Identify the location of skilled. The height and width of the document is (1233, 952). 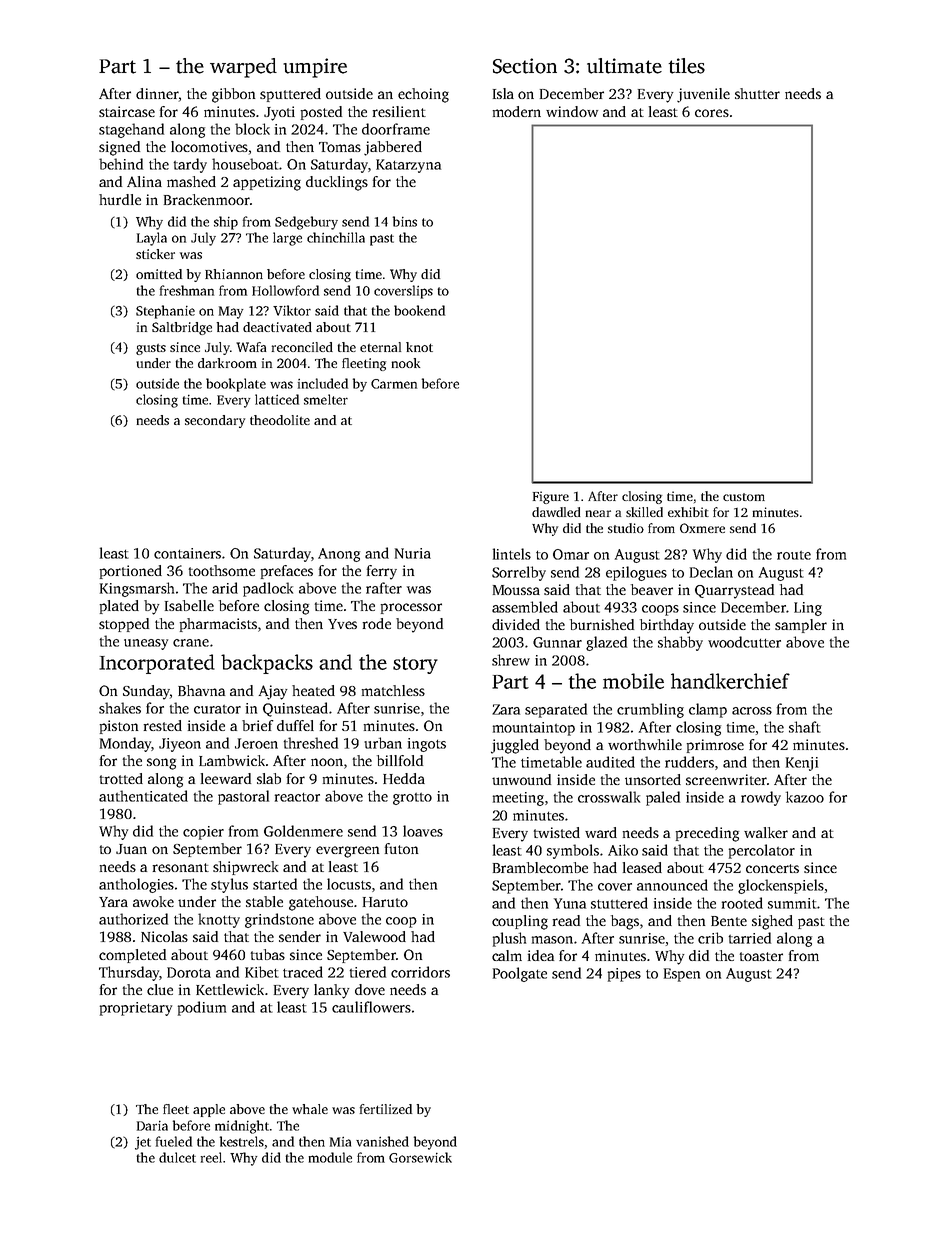
(644, 512).
